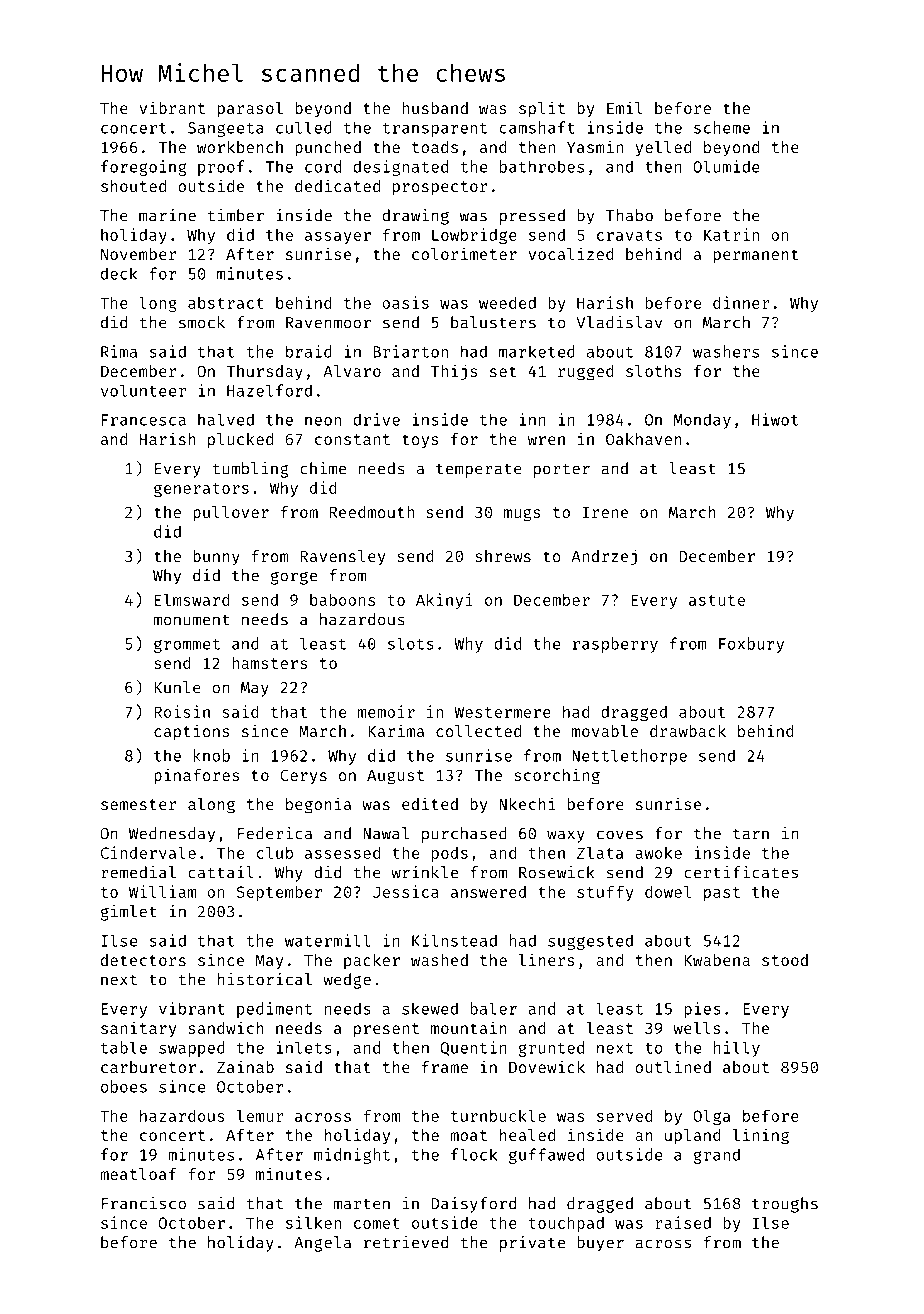 This page has height=1314, width=924. What do you see at coordinates (625, 107) in the page?
I see `Emil` at bounding box center [625, 107].
